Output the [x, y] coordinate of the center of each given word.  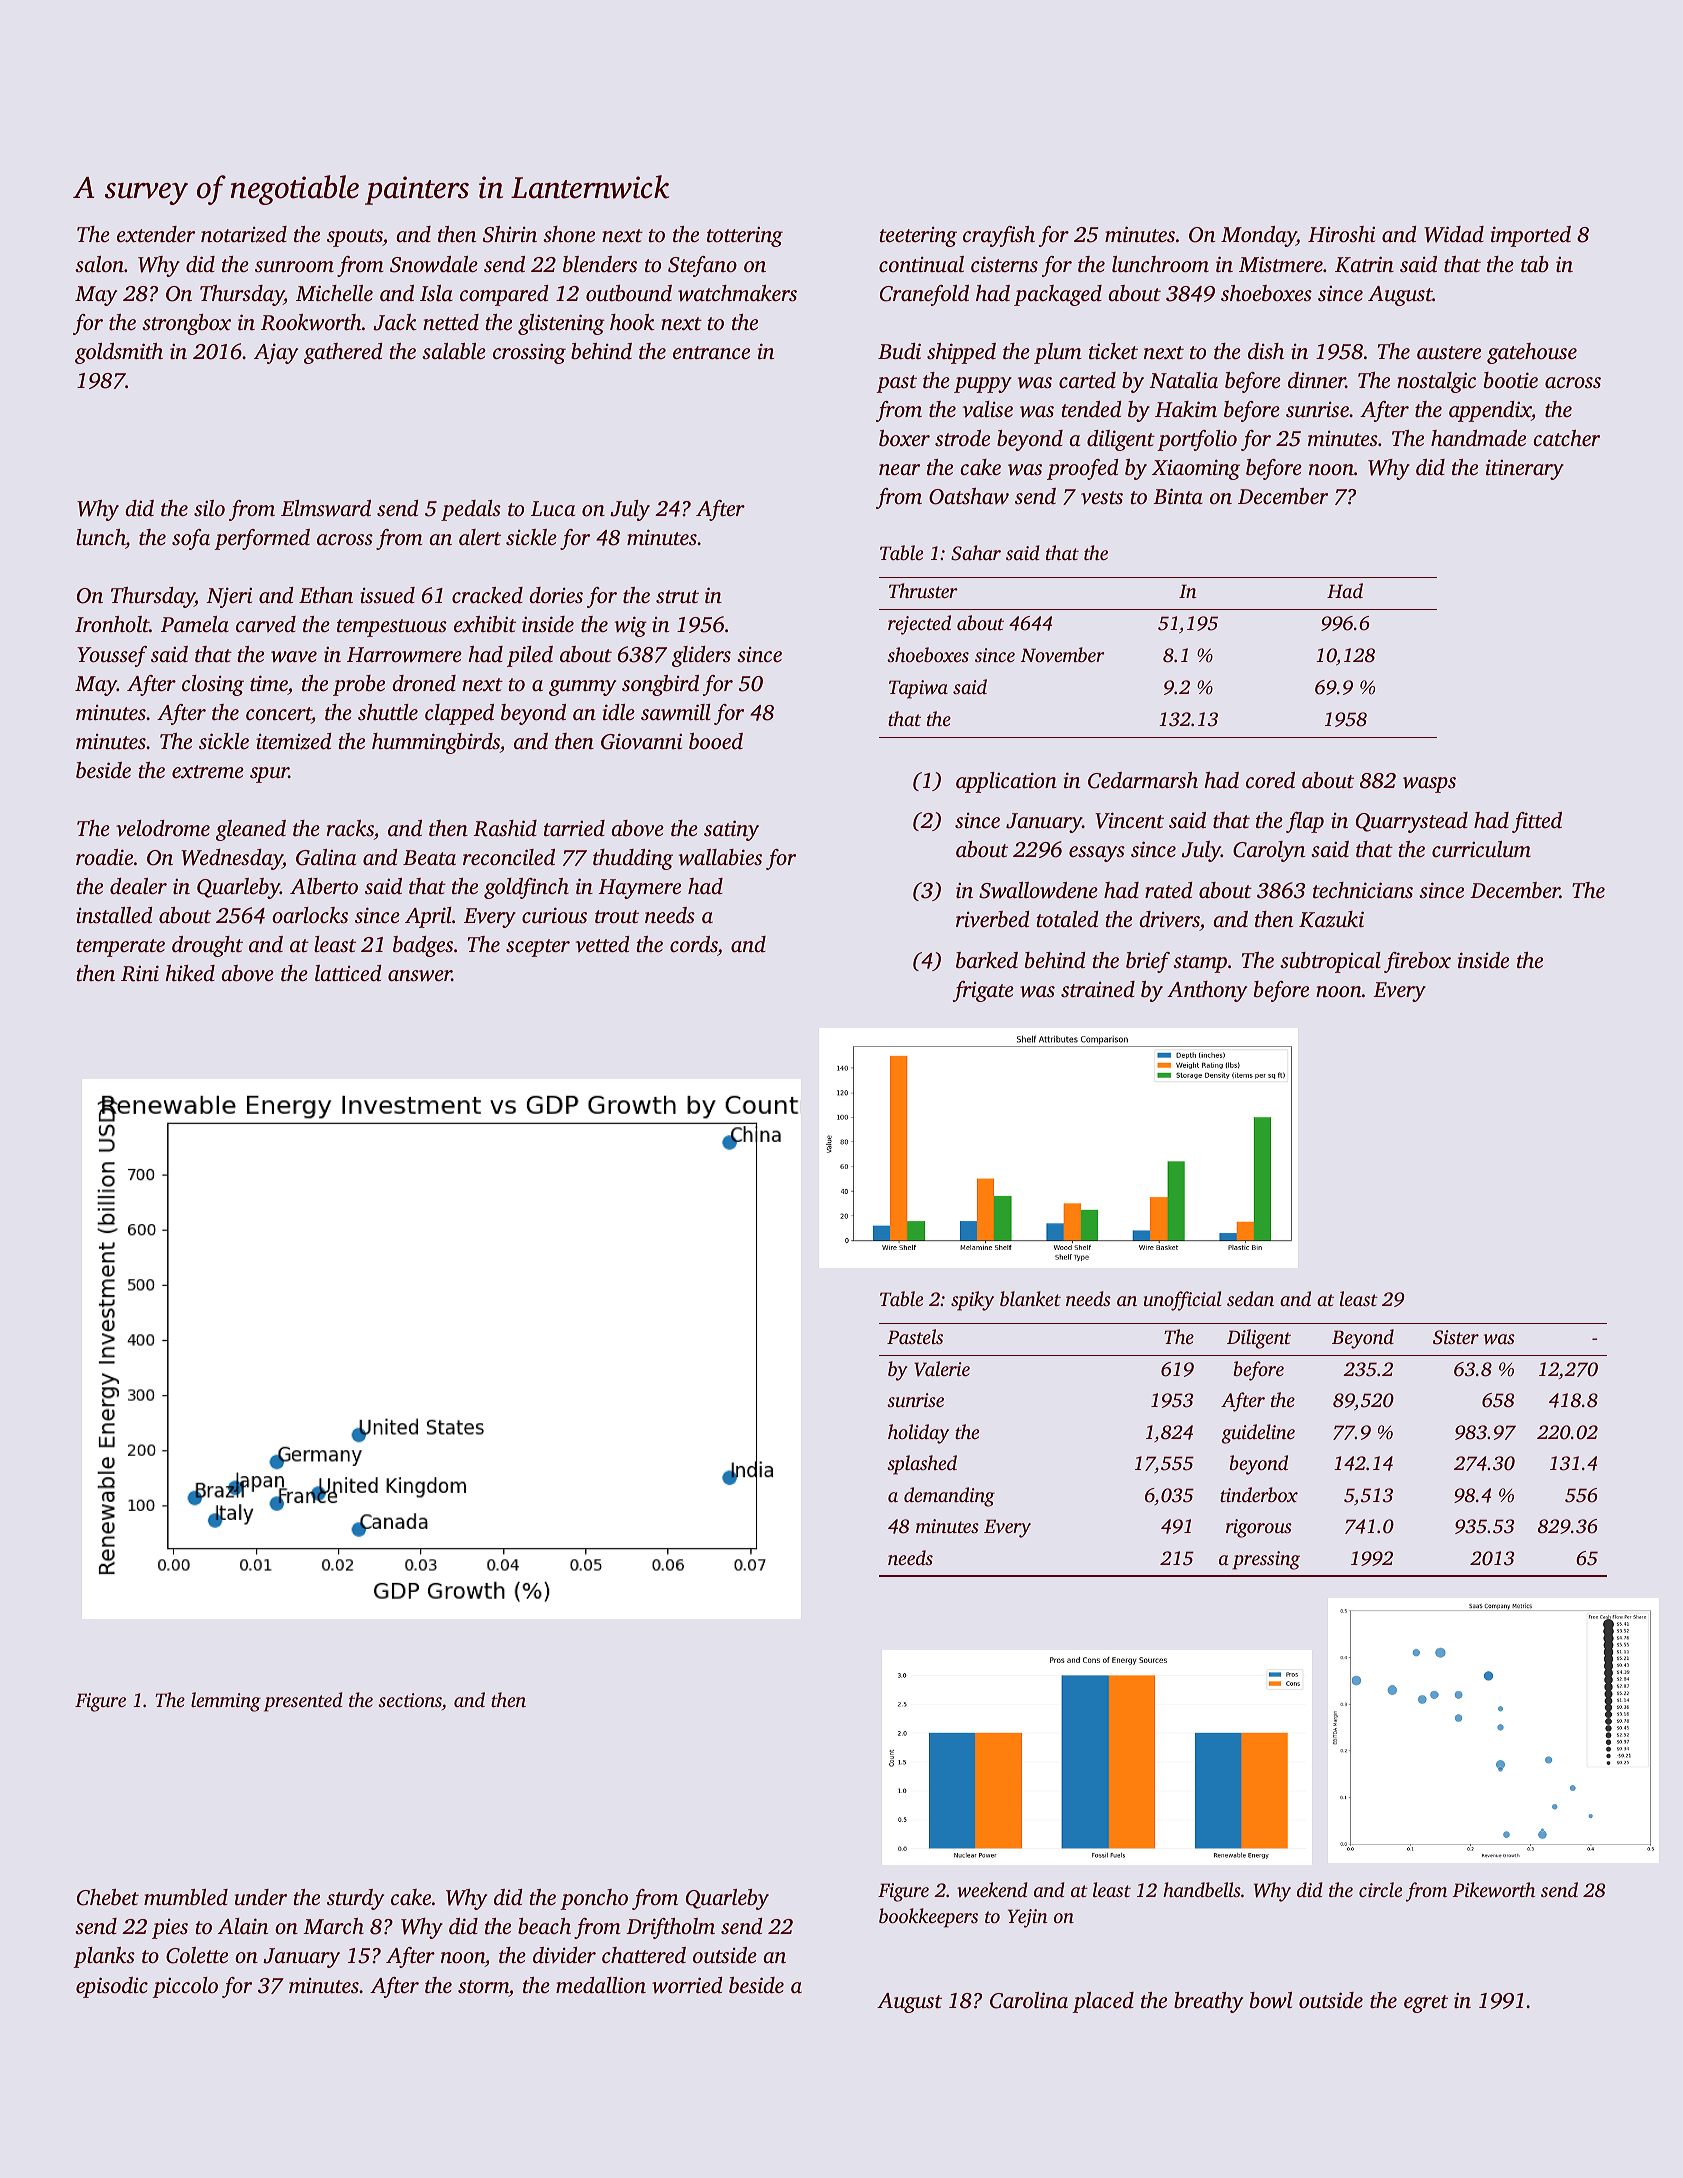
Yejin [1028, 1918]
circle [1380, 1889]
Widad [1454, 234]
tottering [745, 237]
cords [694, 944]
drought [207, 946]
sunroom [294, 266]
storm [483, 1986]
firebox [1417, 962]
